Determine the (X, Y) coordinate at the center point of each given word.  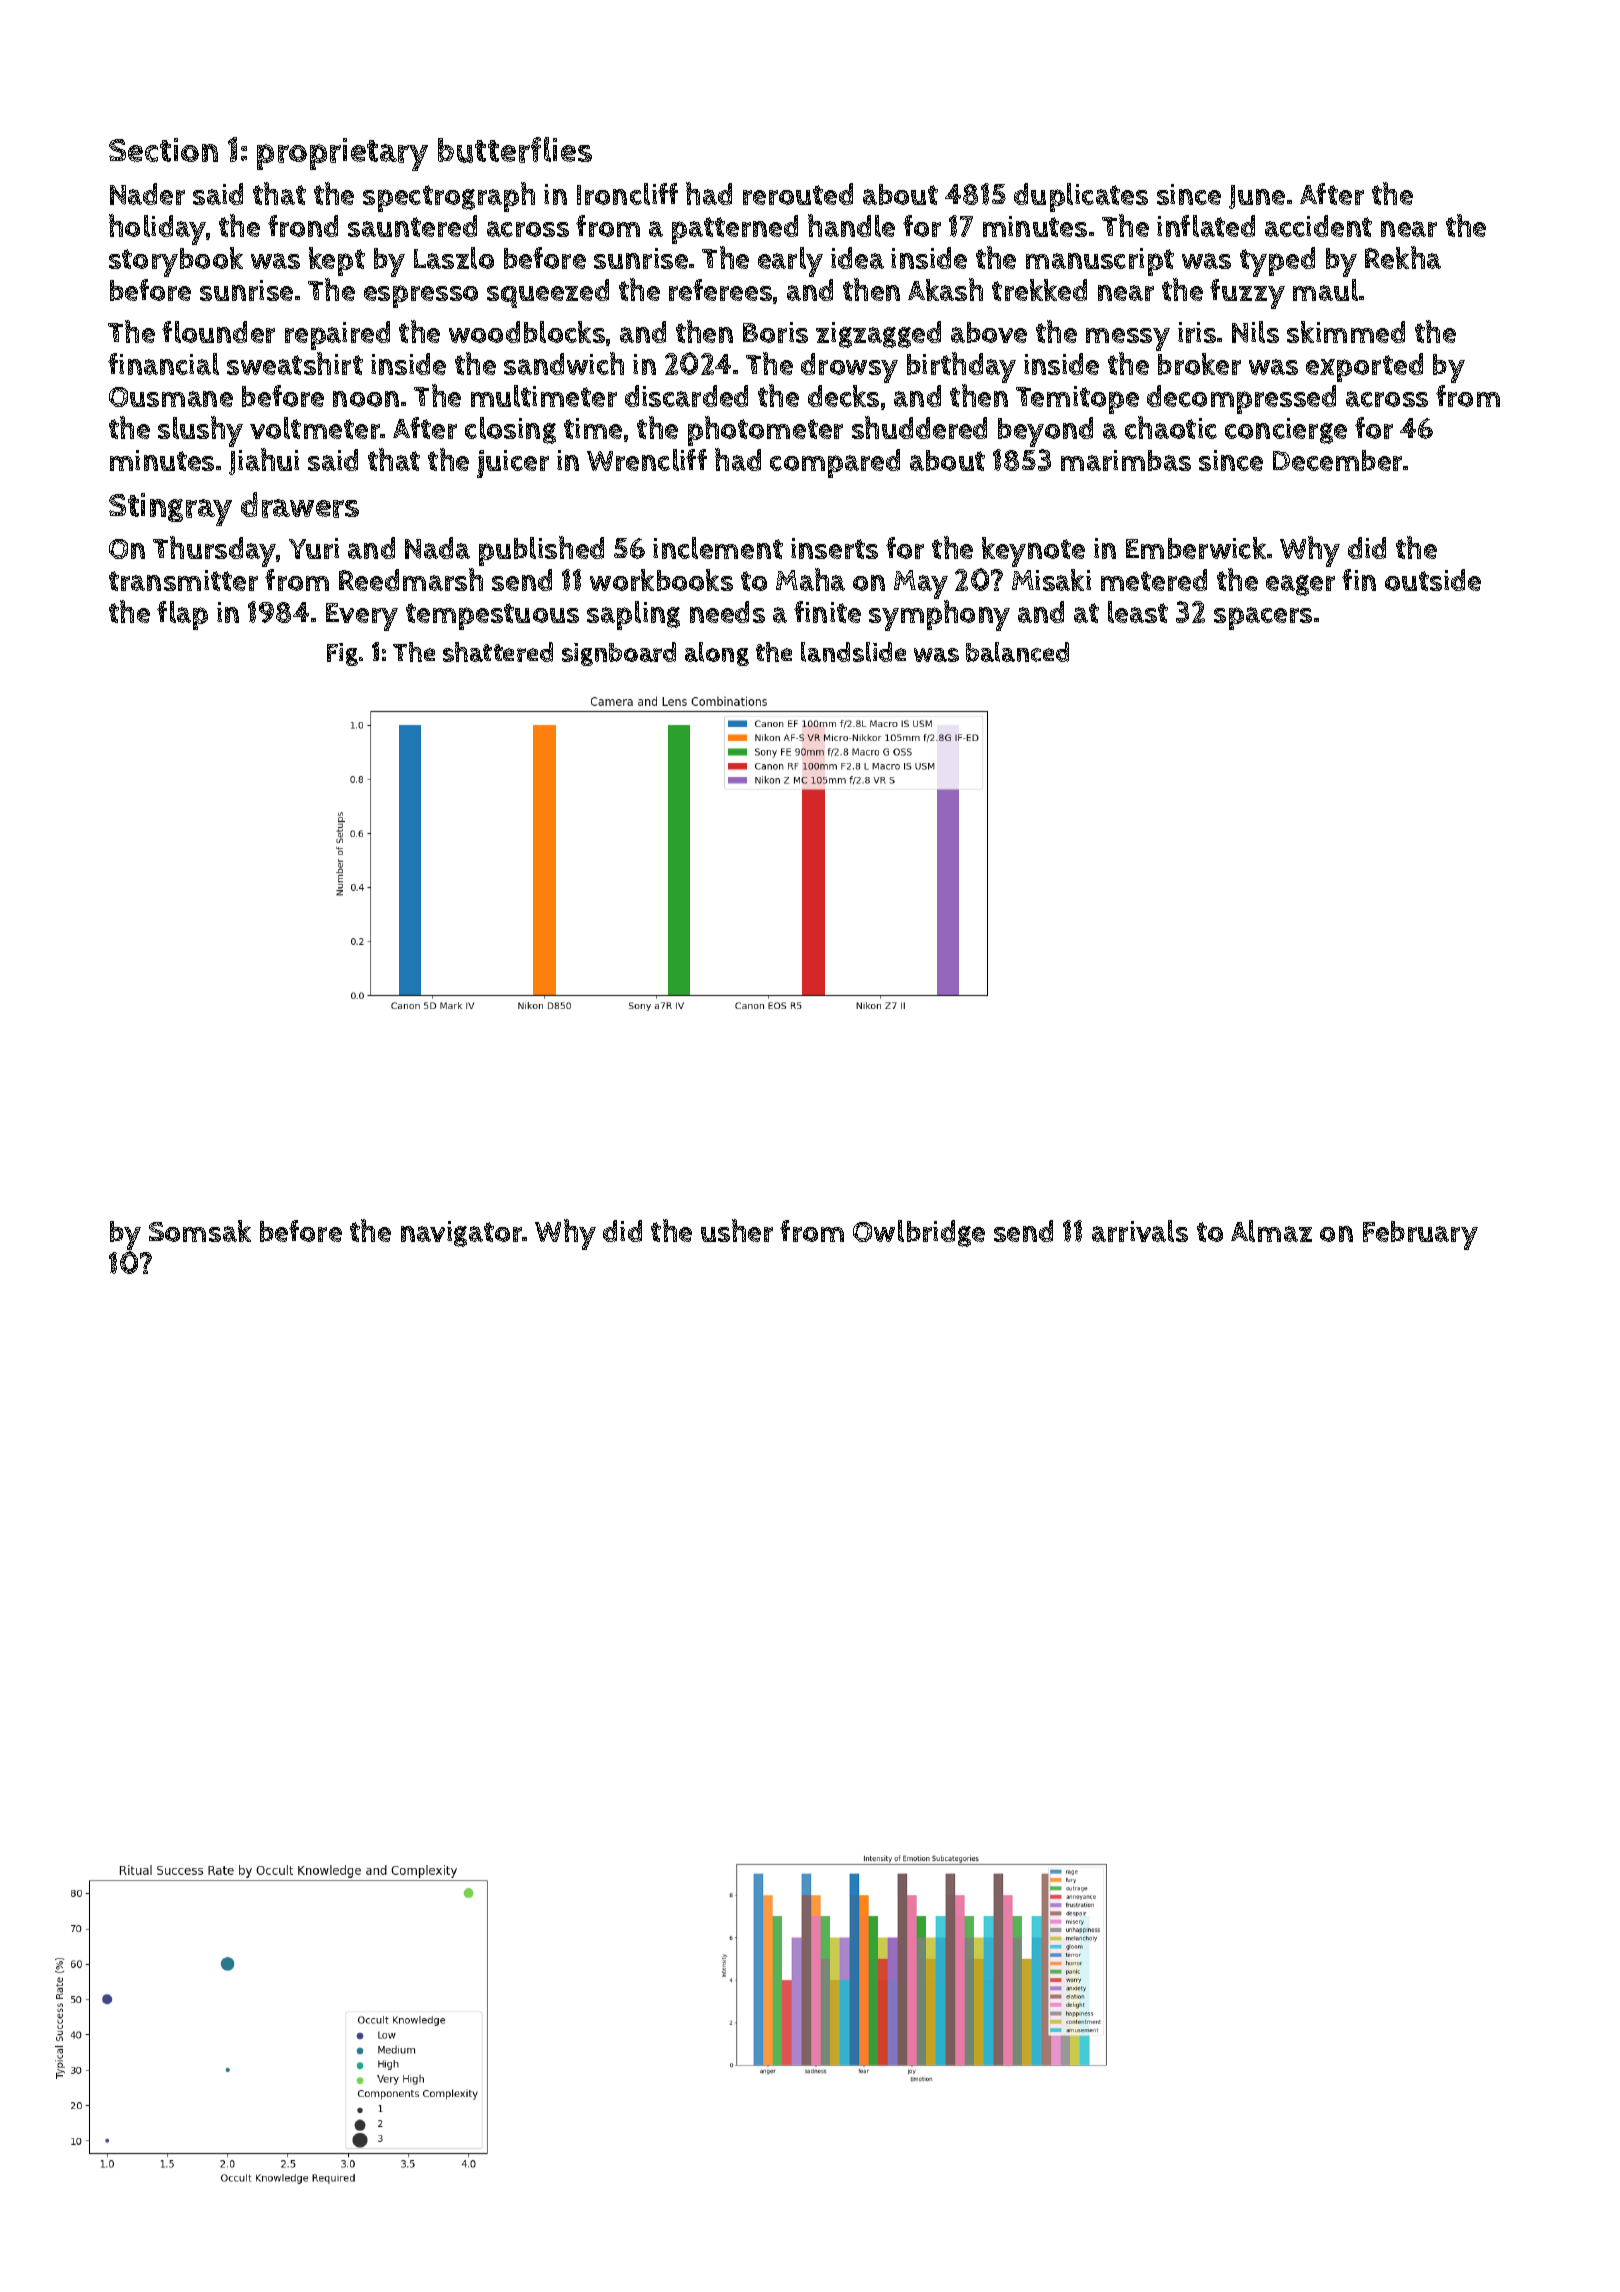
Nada (437, 548)
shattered (498, 652)
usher (737, 1230)
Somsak (200, 1231)
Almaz (1271, 1231)
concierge (1286, 431)
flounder (218, 332)
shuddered (919, 427)
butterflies (515, 150)
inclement (718, 548)
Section (163, 150)
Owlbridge (919, 1233)
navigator (462, 1234)
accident (1318, 226)
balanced (1017, 652)
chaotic (1171, 427)
